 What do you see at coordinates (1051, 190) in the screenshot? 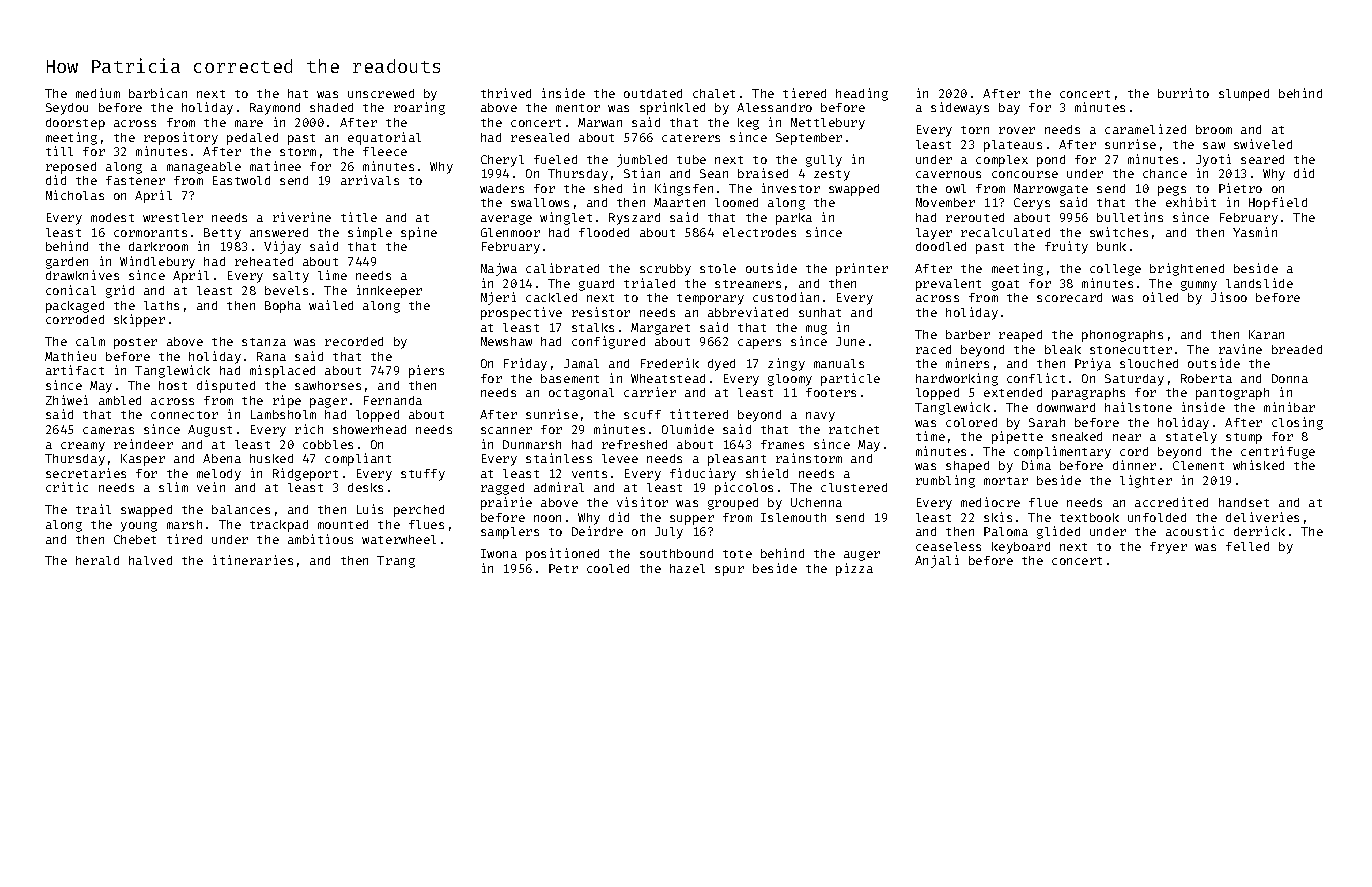
I see `Narrowgate` at bounding box center [1051, 190].
